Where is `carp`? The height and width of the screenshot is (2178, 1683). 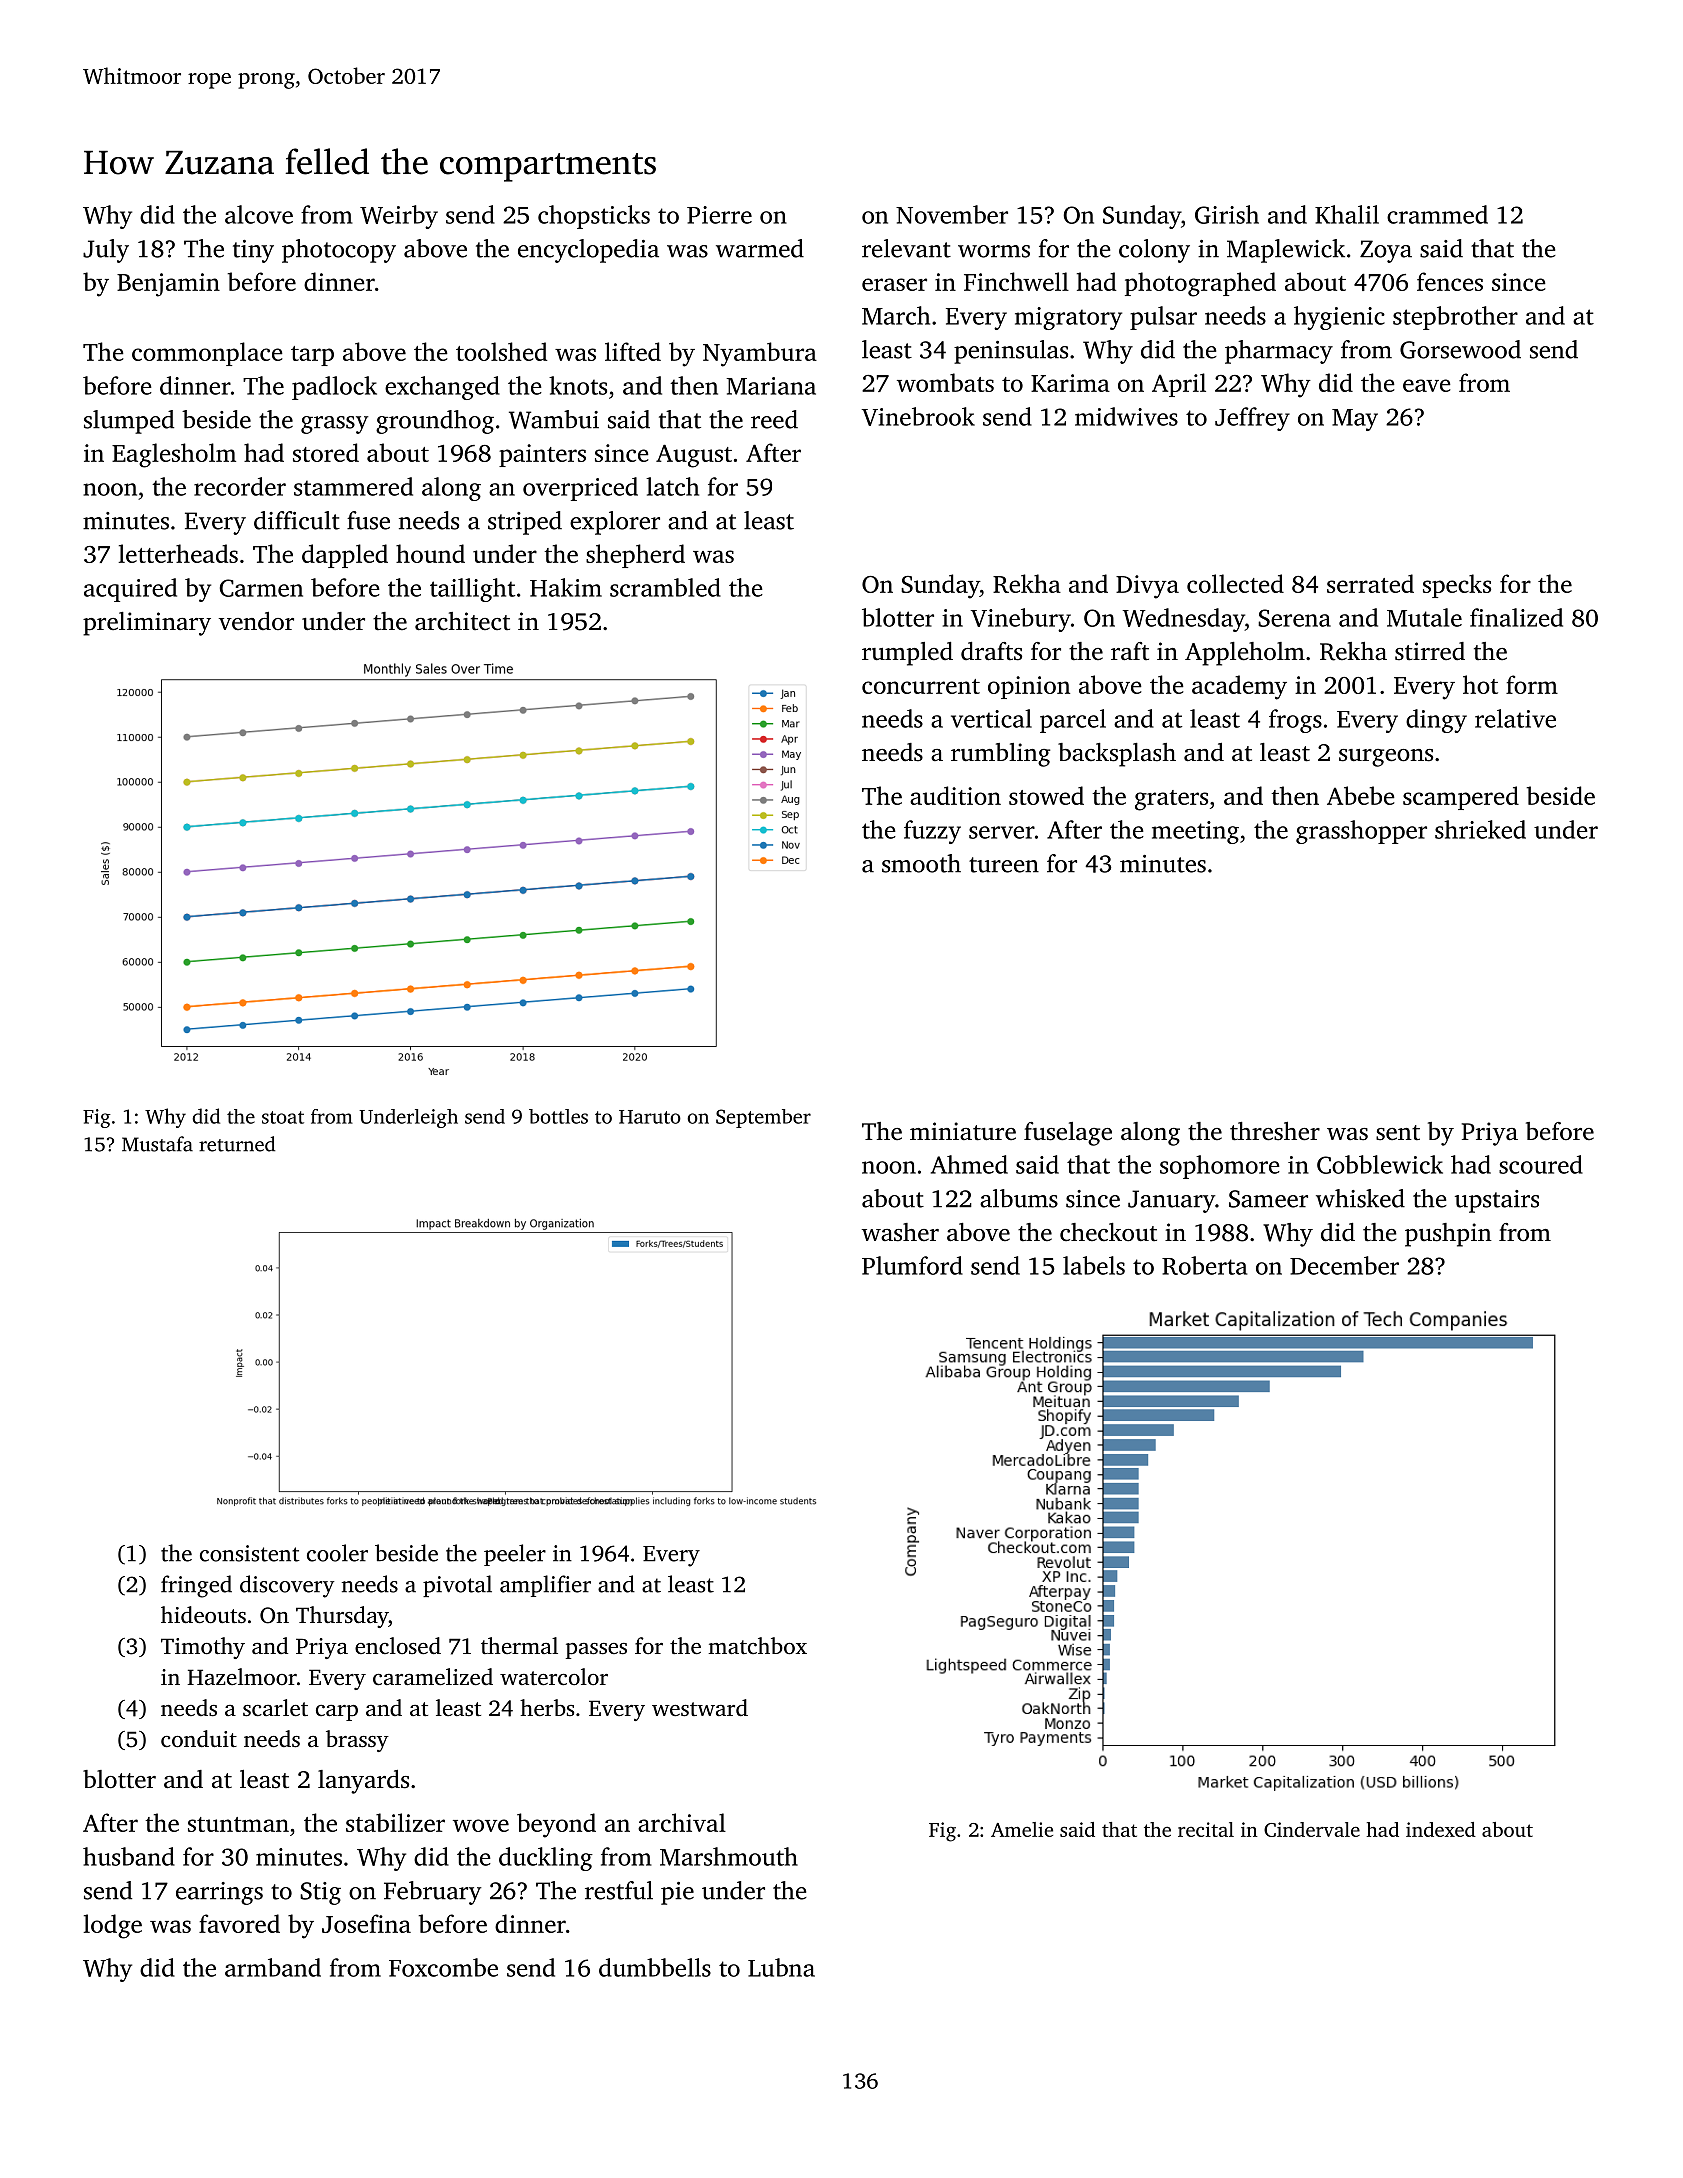 carp is located at coordinates (337, 1713).
